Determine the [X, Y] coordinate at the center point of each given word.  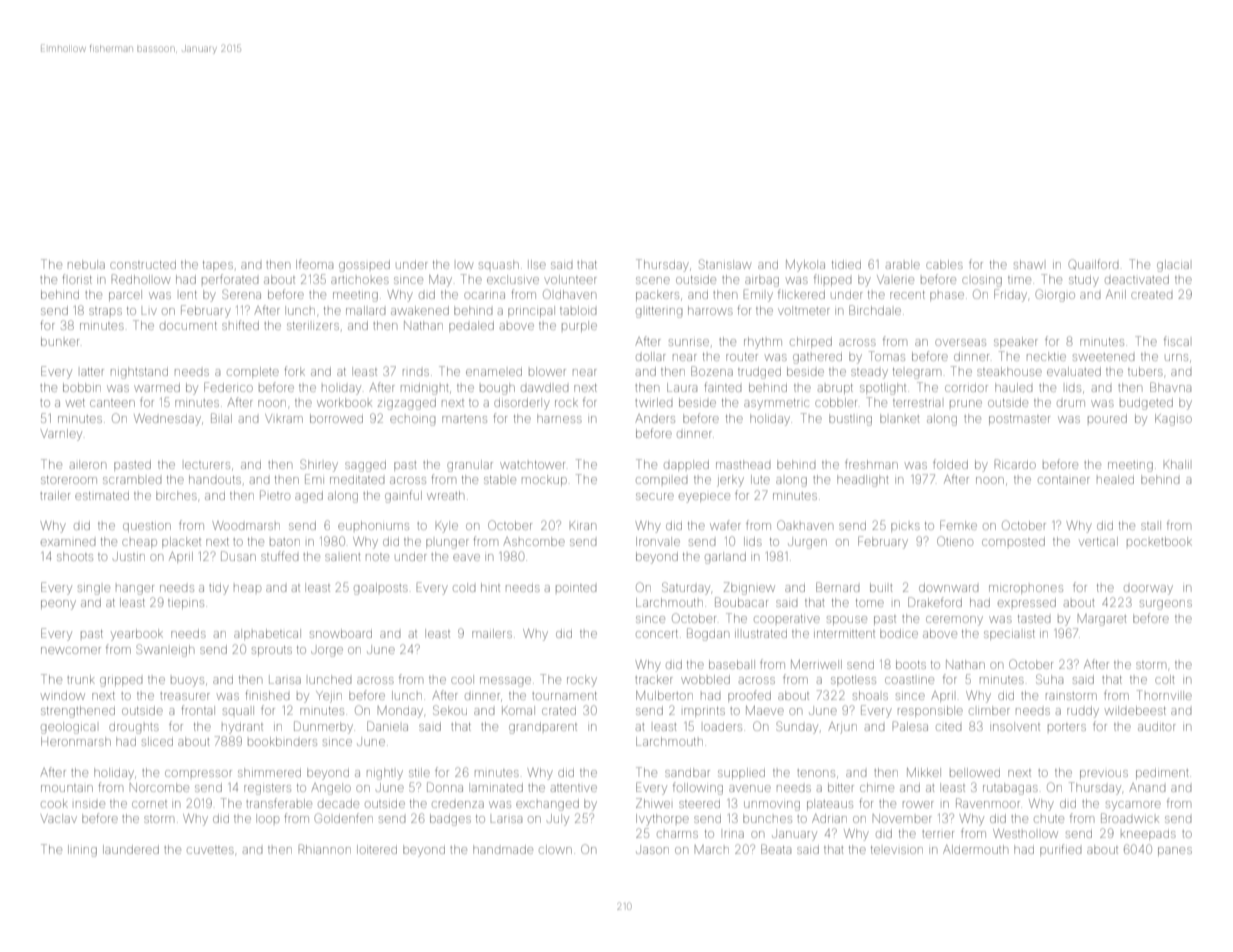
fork [294, 371]
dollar [651, 356]
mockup [544, 480]
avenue [750, 788]
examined [68, 542]
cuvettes [210, 850]
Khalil [1176, 464]
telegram [917, 373]
